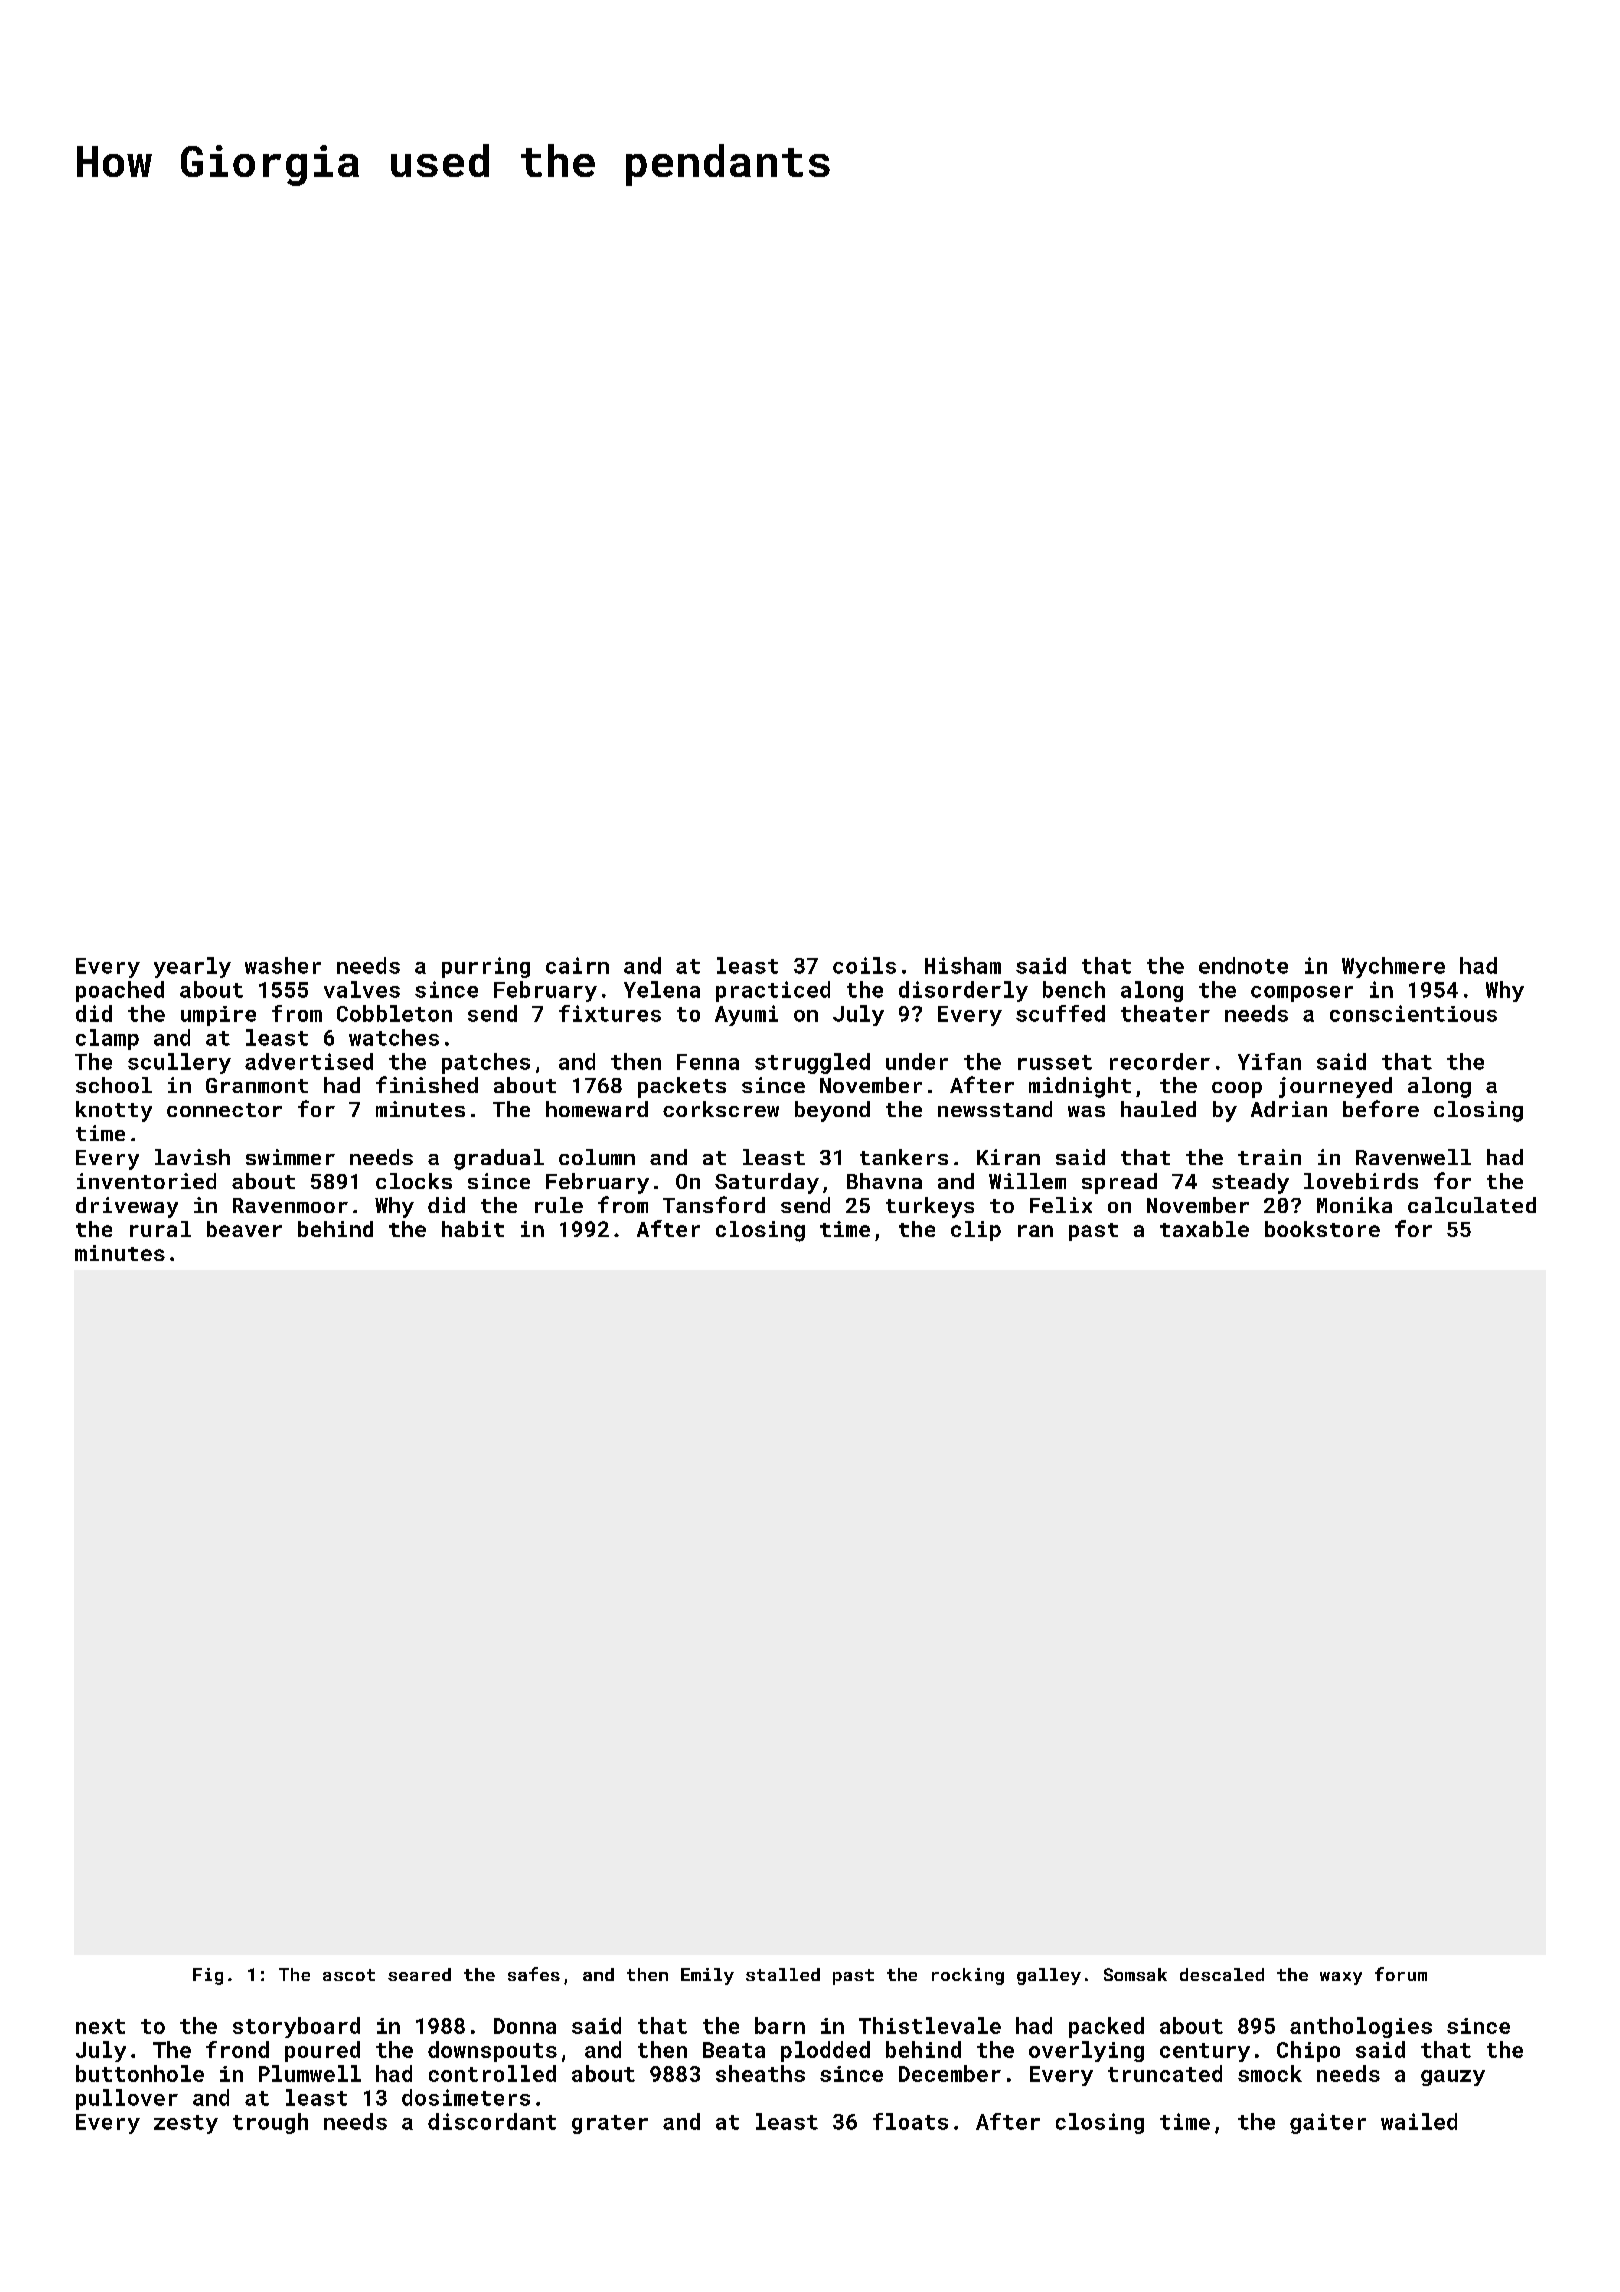  Describe the element at coordinates (160, 1229) in the screenshot. I see `rural` at that location.
